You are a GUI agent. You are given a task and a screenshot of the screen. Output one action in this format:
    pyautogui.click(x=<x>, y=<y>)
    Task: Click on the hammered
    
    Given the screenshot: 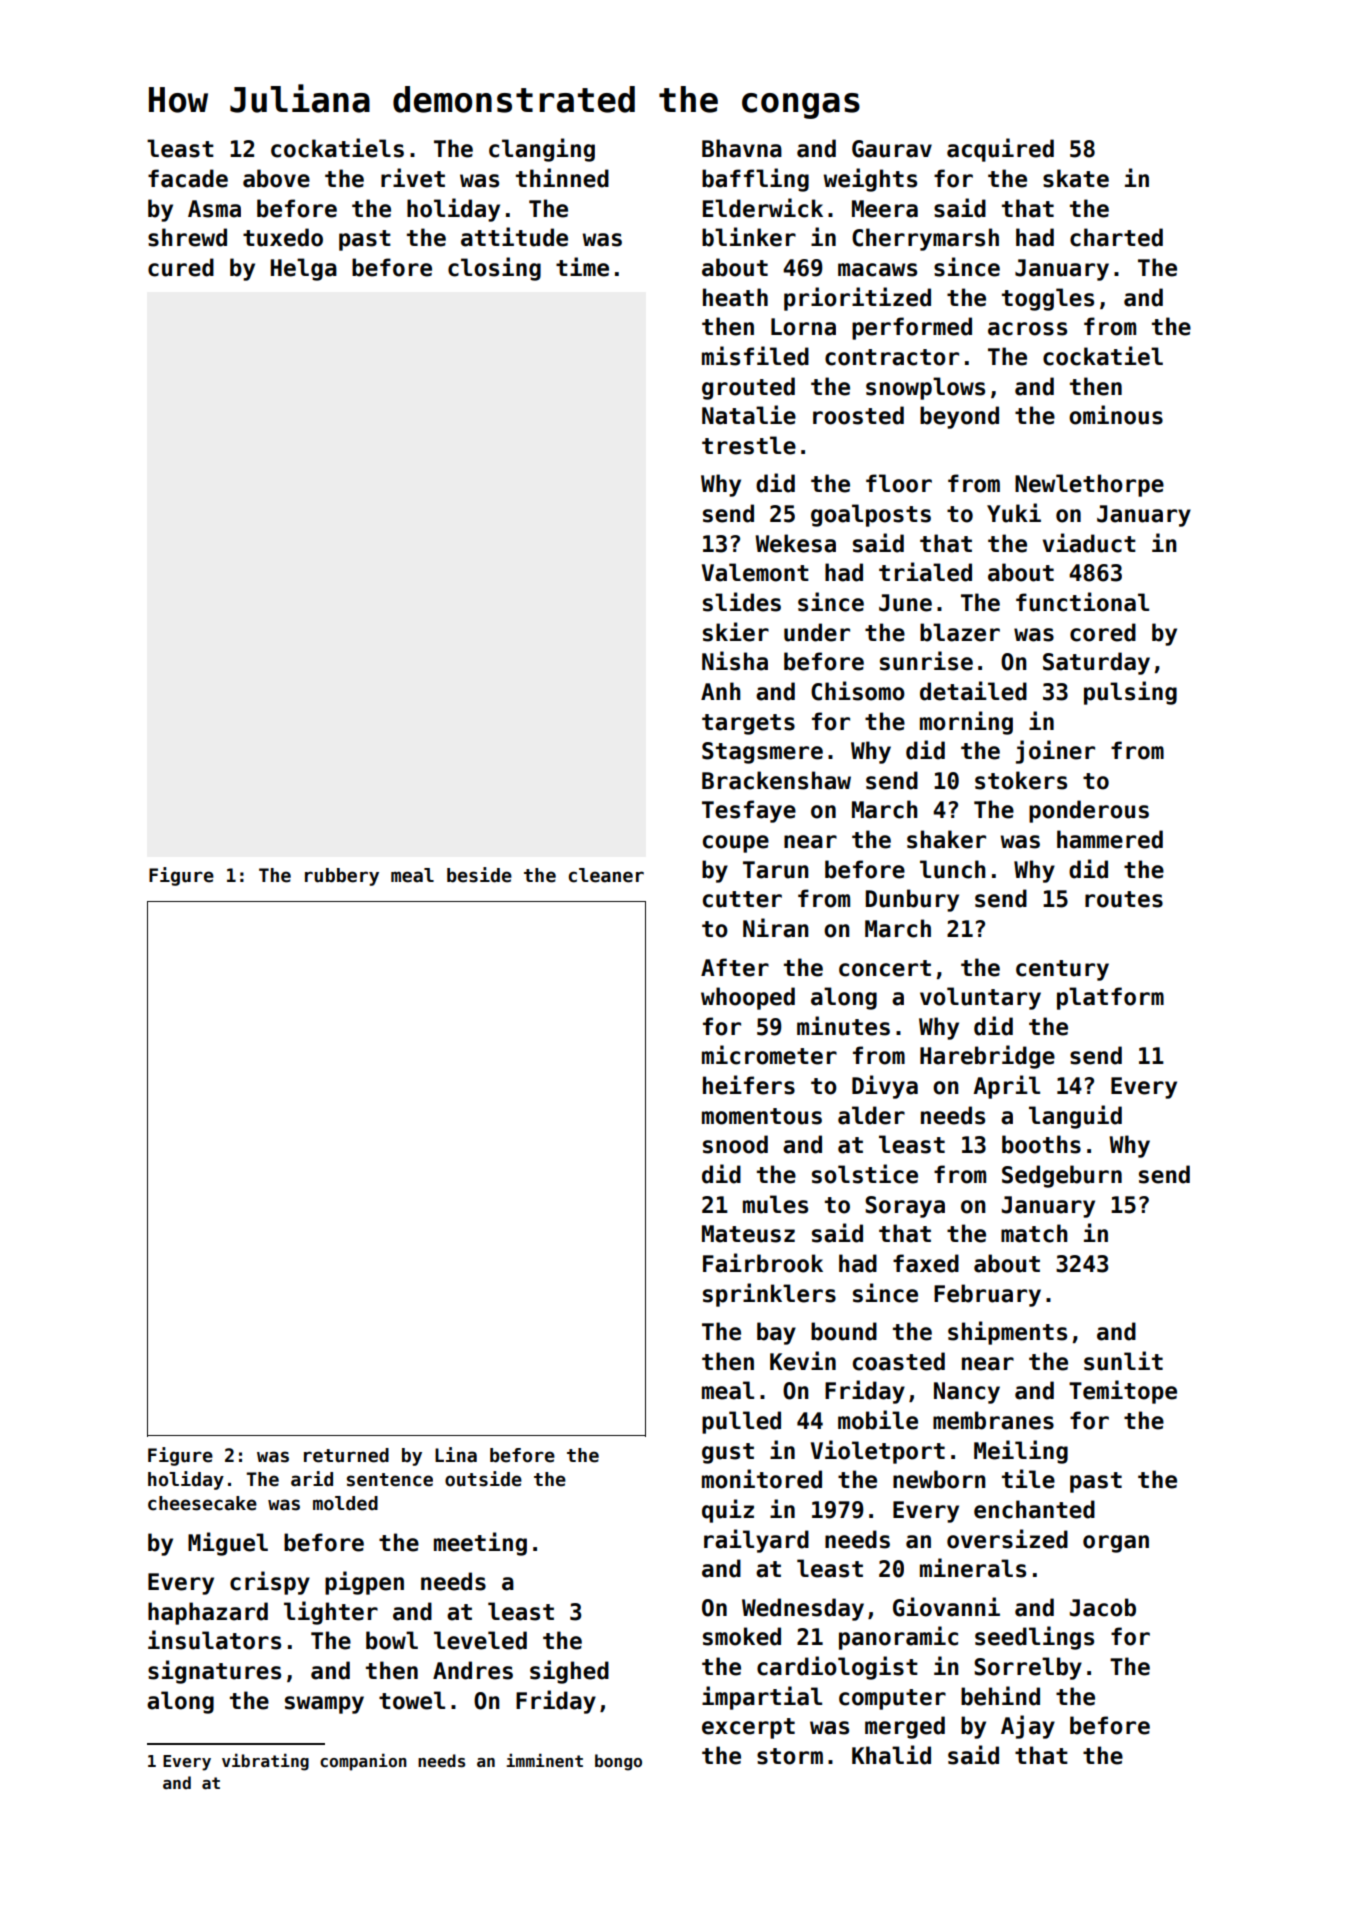 What is the action you would take?
    pyautogui.click(x=1110, y=839)
